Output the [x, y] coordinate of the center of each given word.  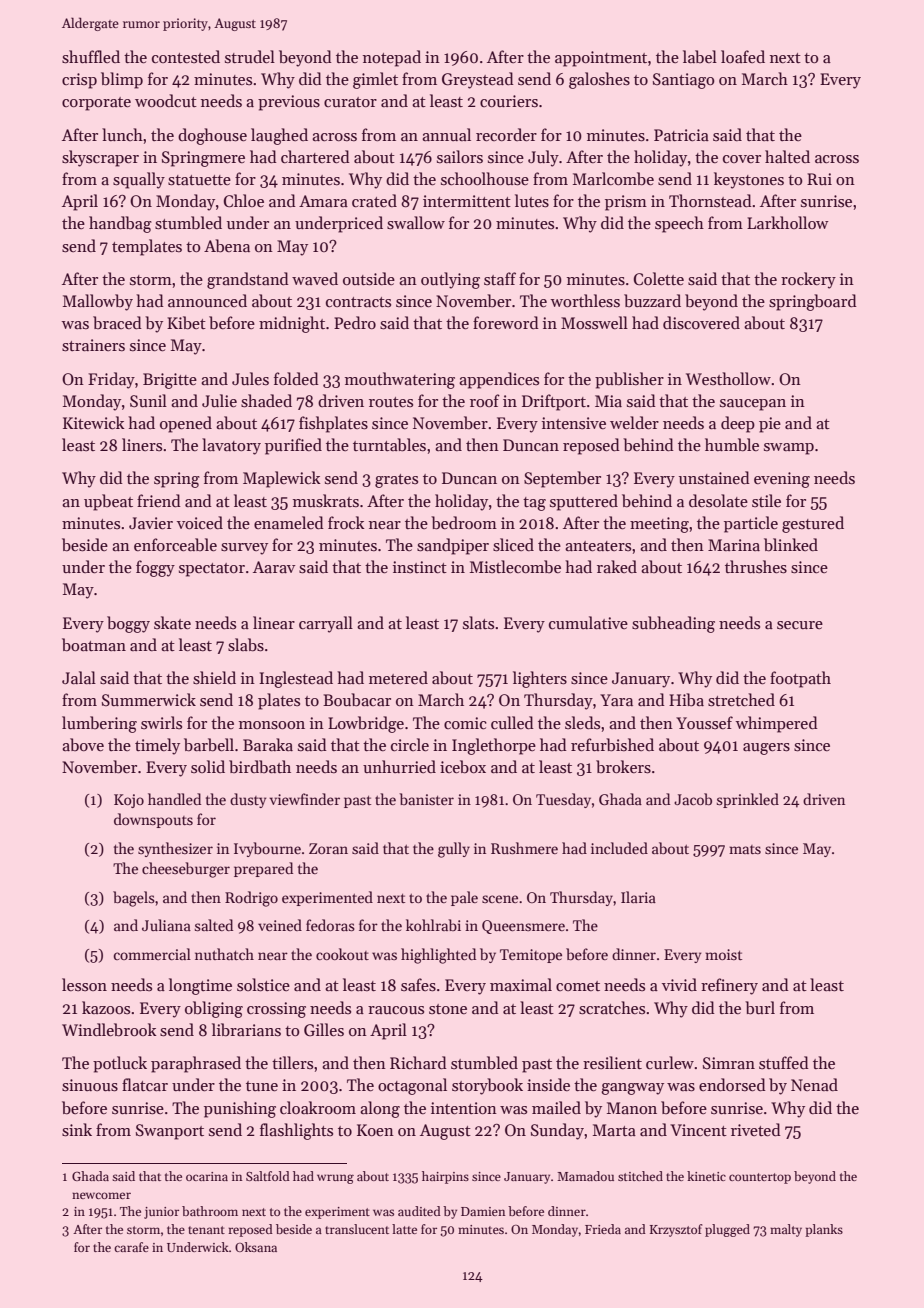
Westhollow [728, 378]
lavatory [231, 446]
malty [786, 1230]
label [700, 56]
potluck [120, 1064]
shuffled [91, 57]
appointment [601, 59]
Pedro [355, 322]
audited [419, 1211]
